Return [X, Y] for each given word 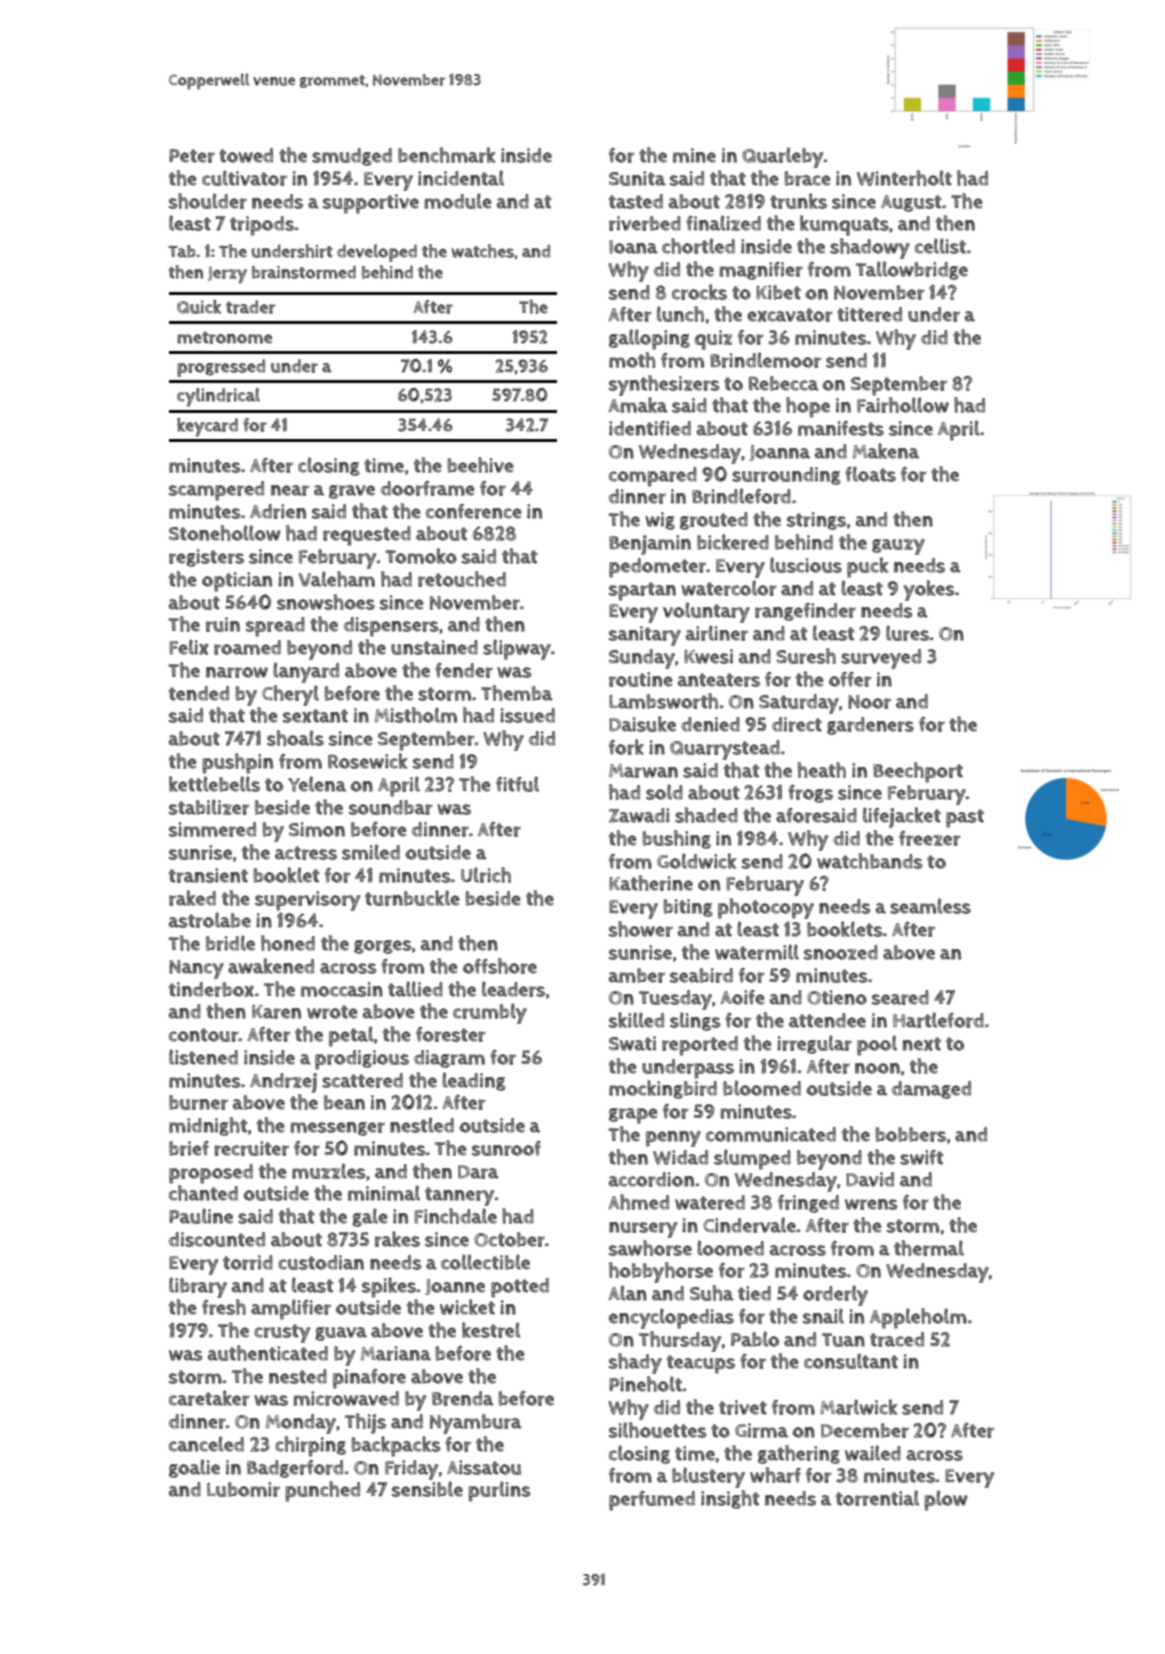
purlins [499, 1491]
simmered [212, 829]
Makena [886, 451]
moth [632, 360]
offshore [500, 966]
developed [377, 253]
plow [946, 1500]
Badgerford [295, 1469]
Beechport [918, 772]
